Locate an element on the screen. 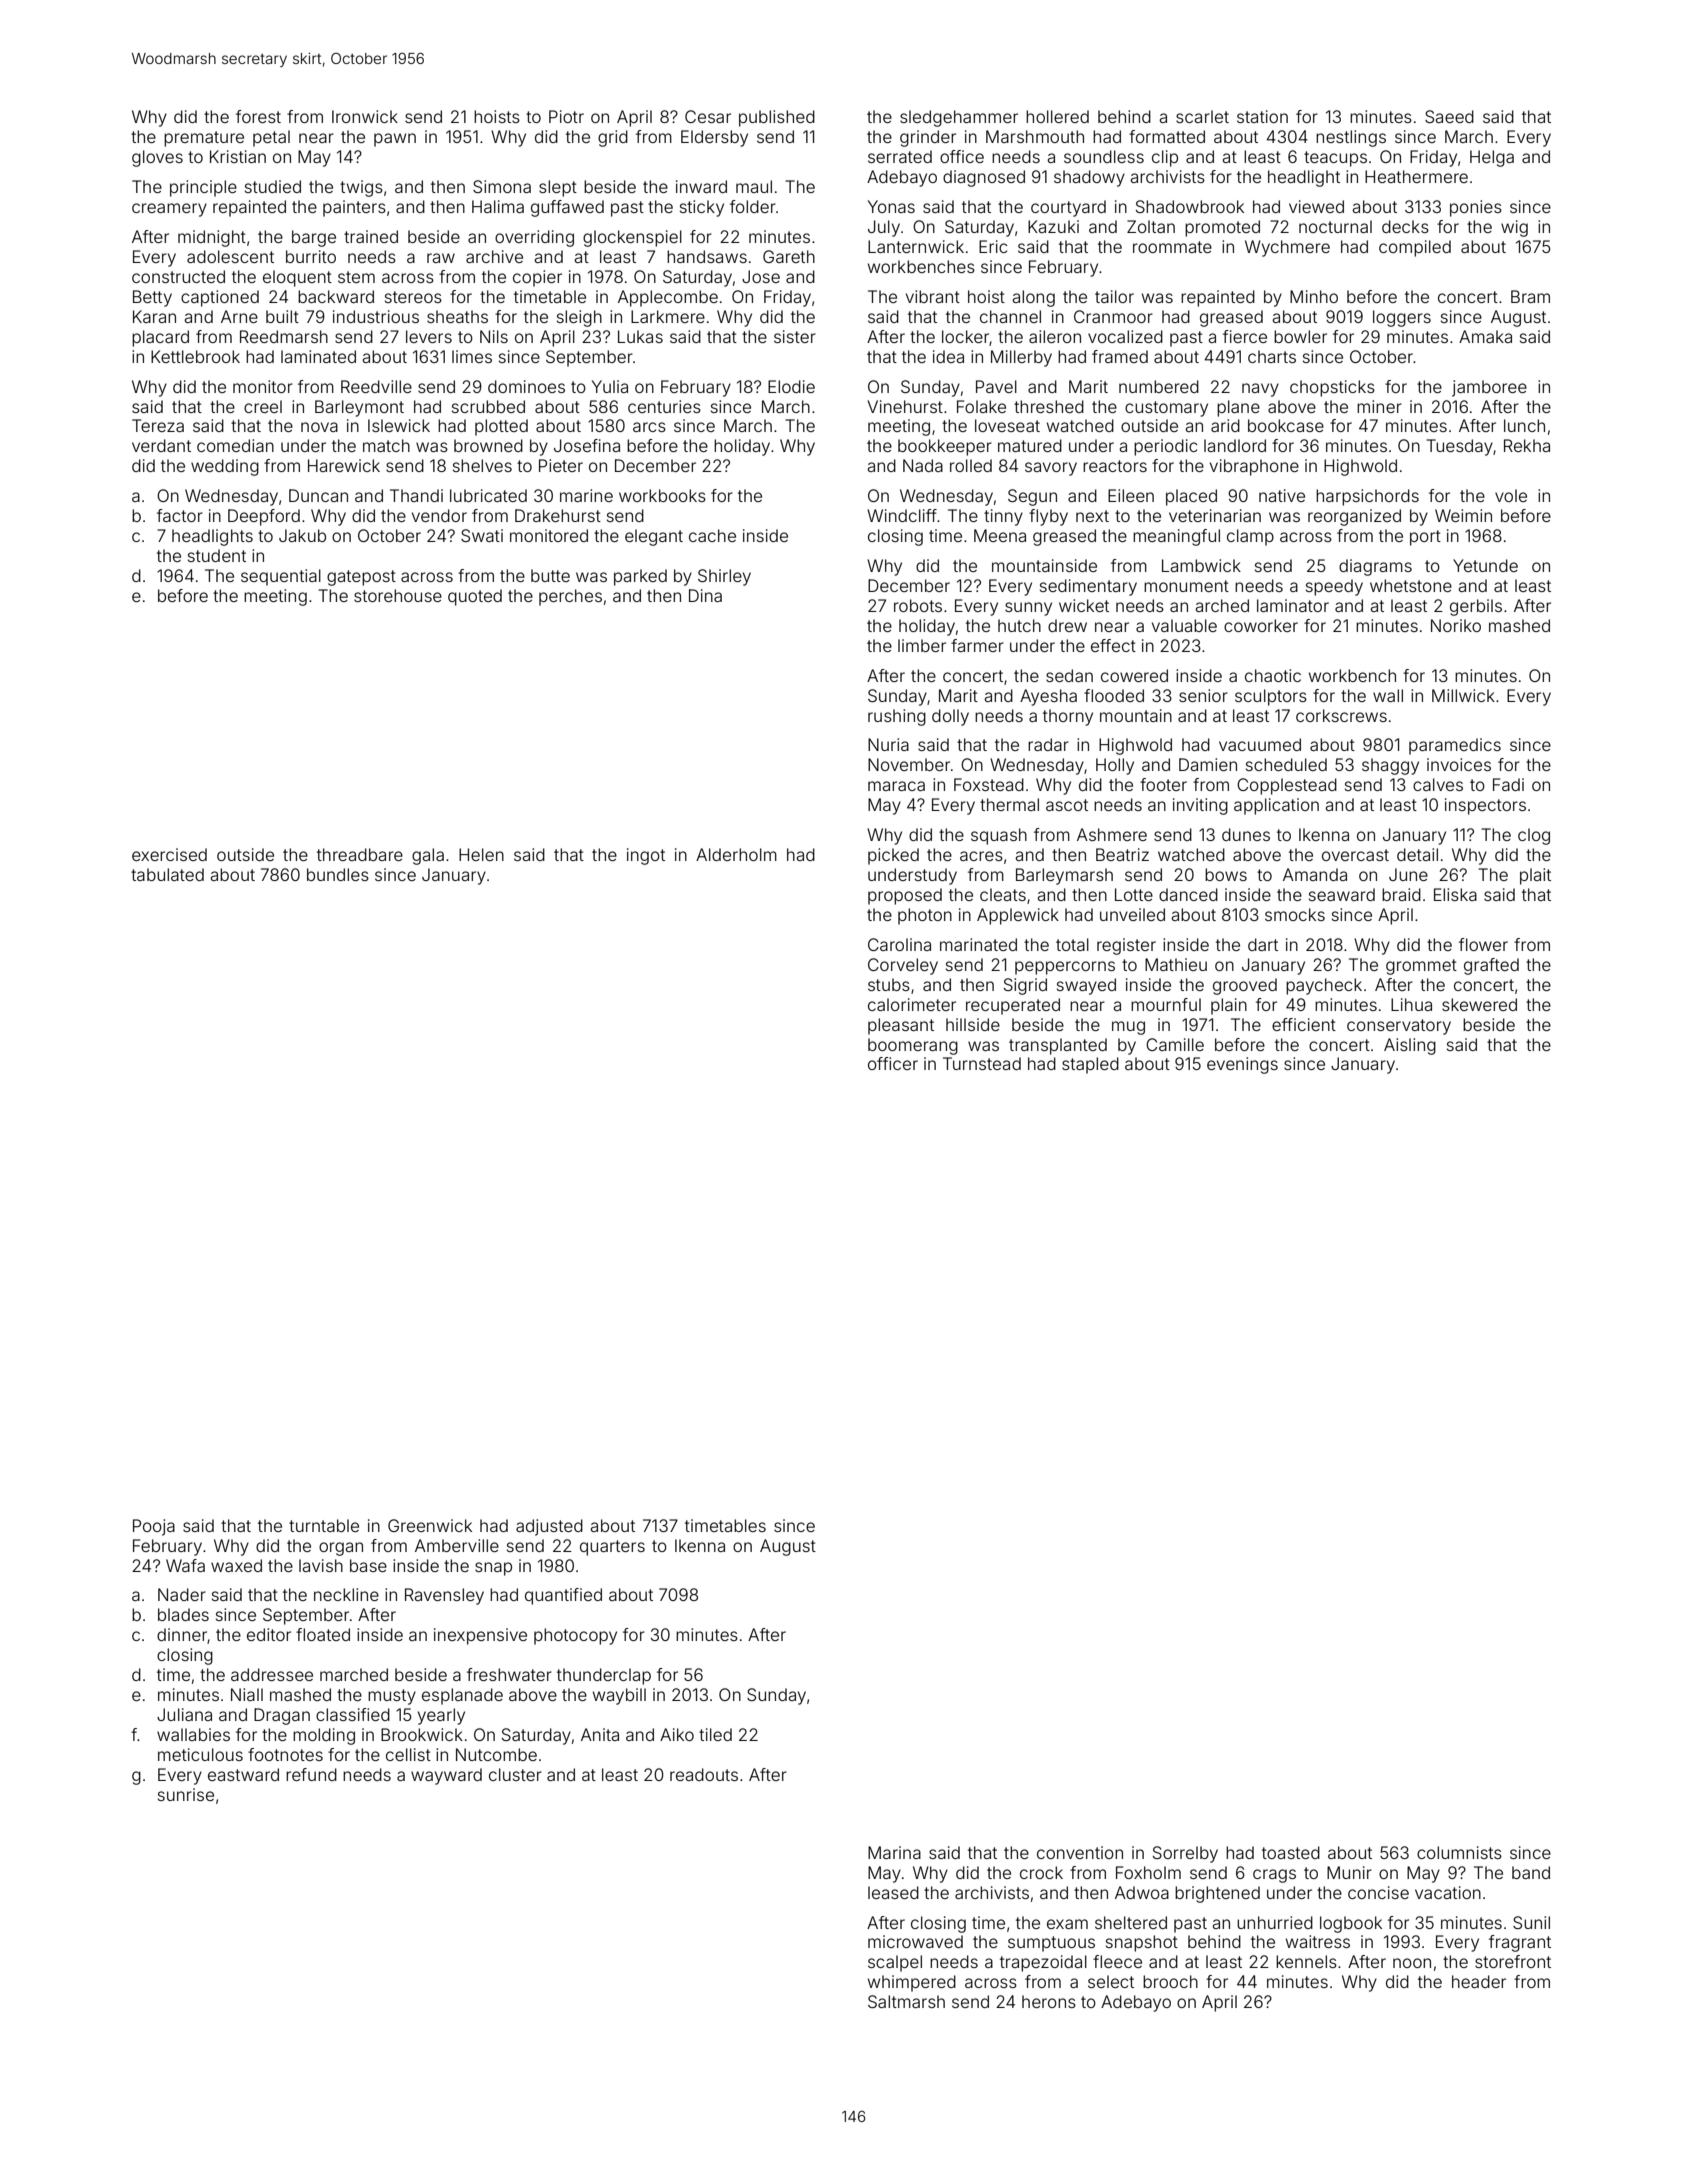 This screenshot has height=2178, width=1683. decks is located at coordinates (1405, 226).
